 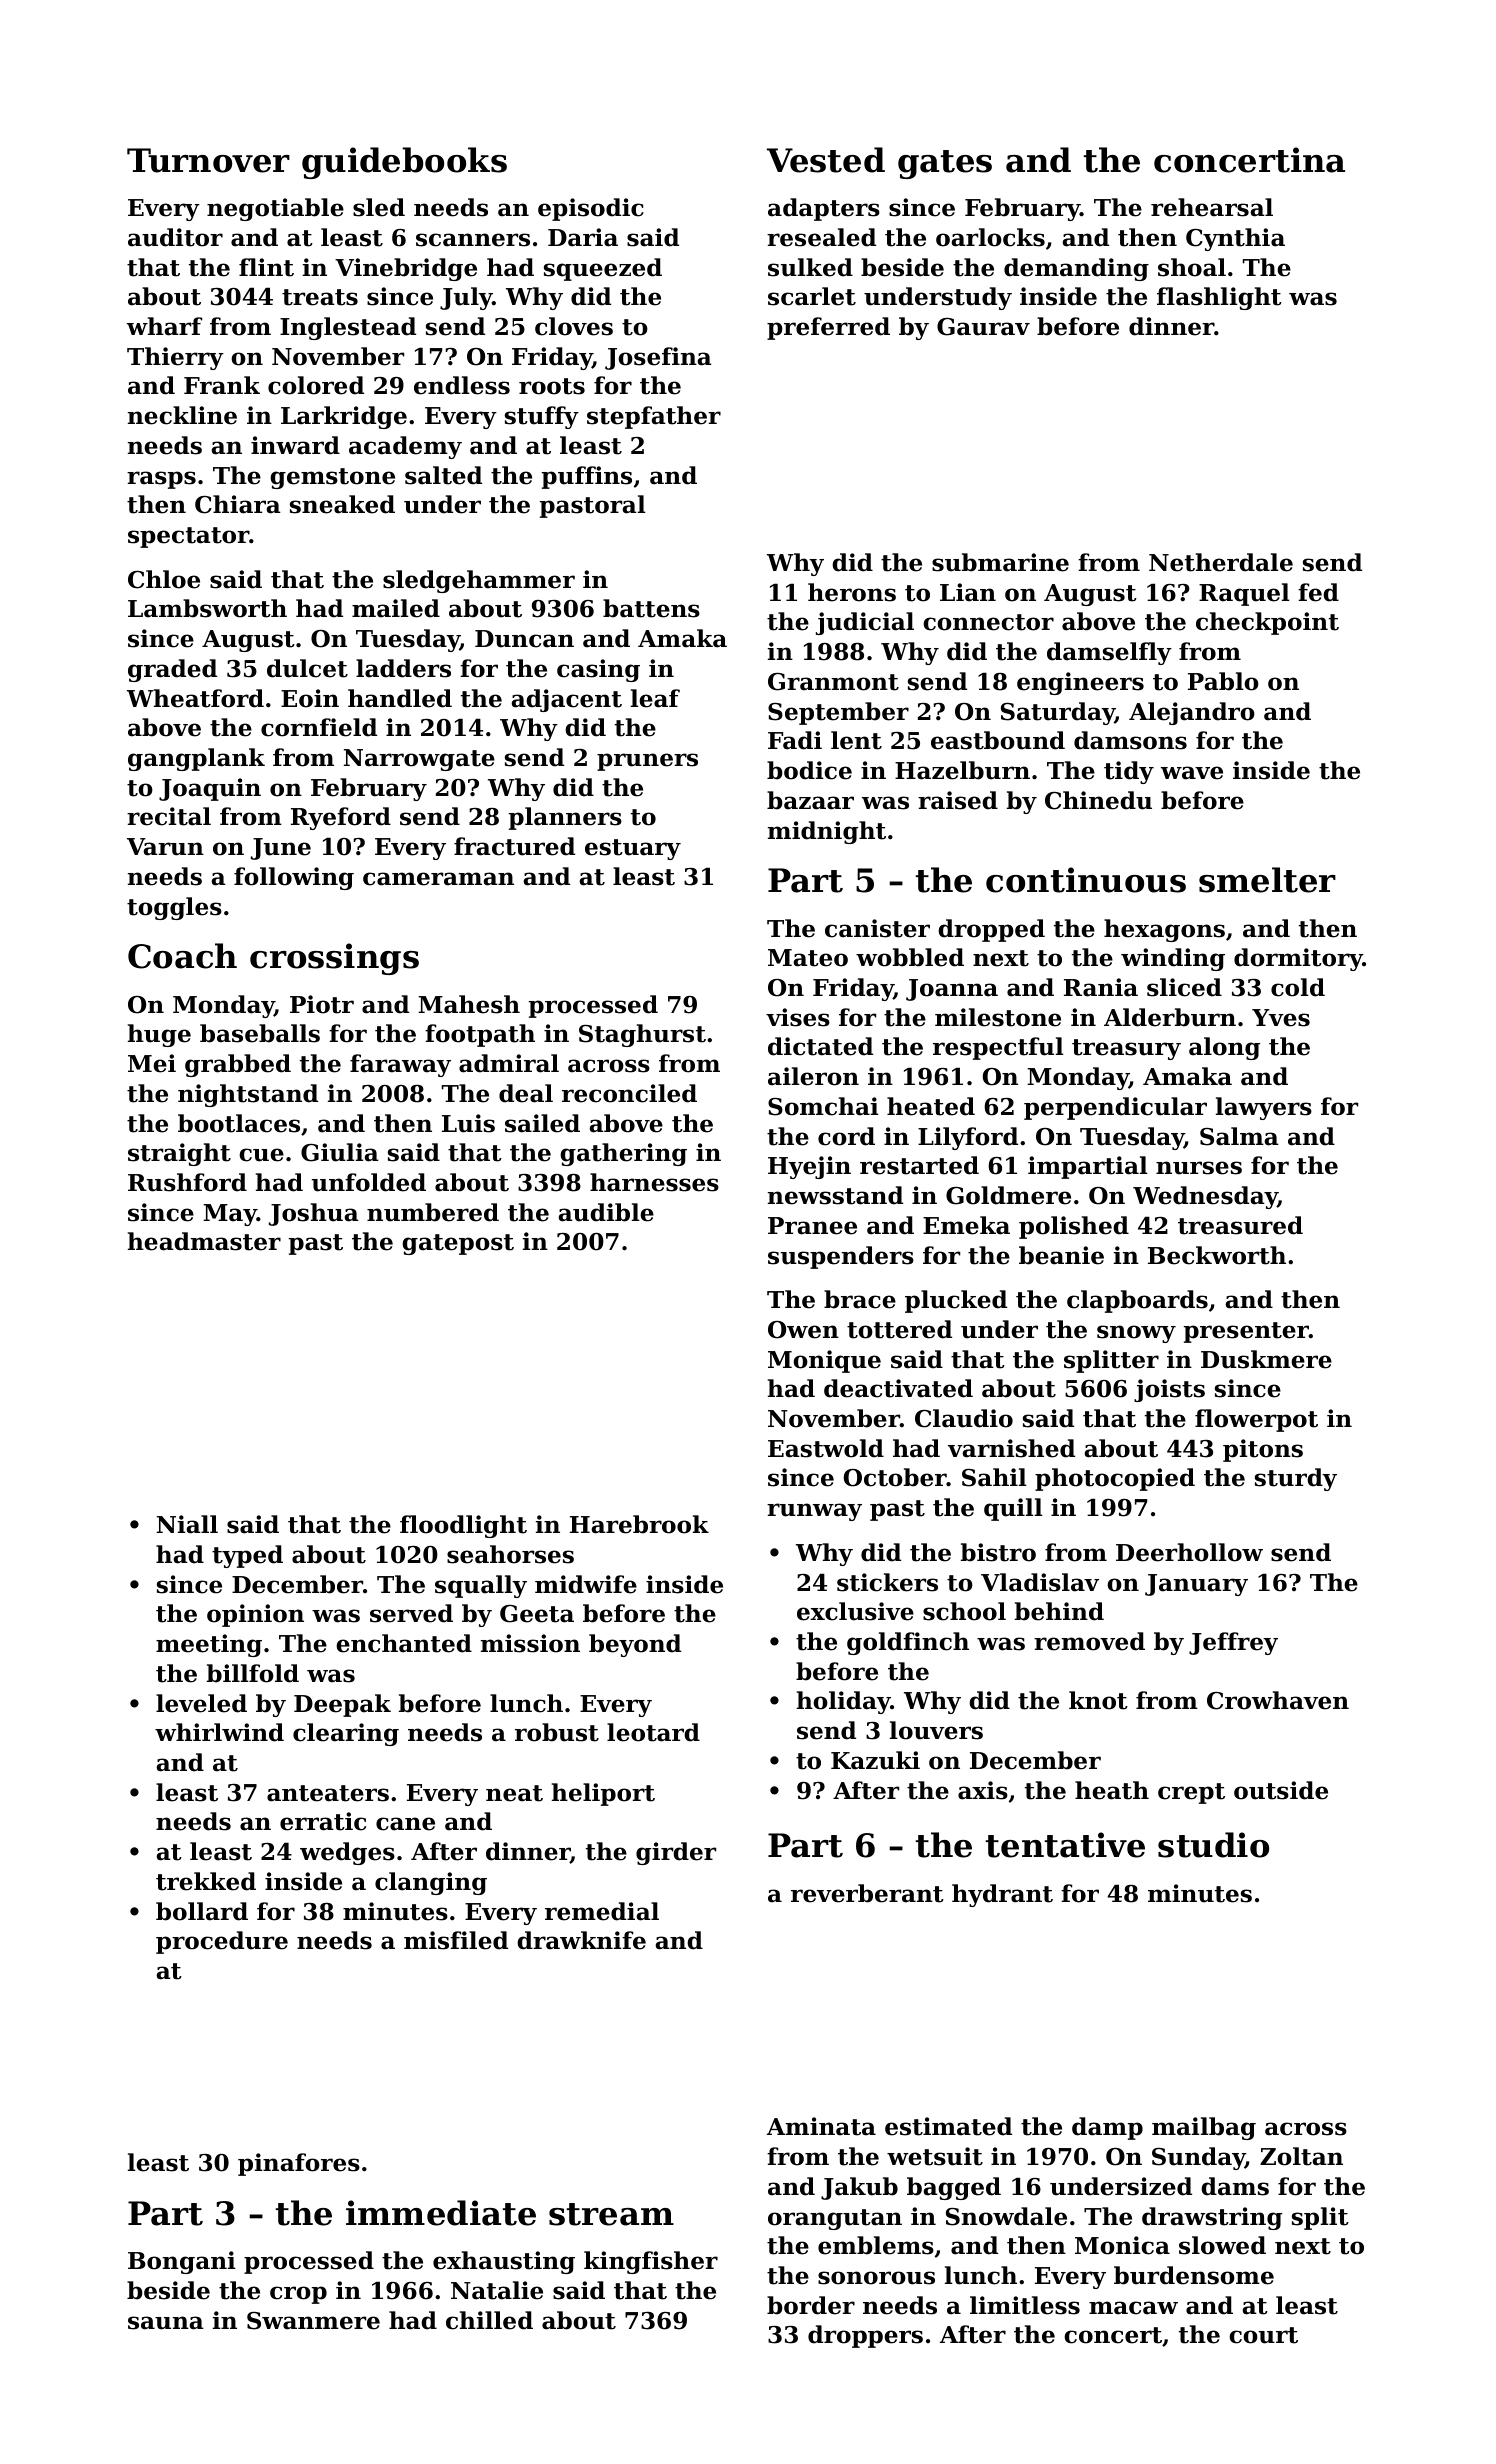 What do you see at coordinates (1246, 1332) in the image?
I see `presenter` at bounding box center [1246, 1332].
